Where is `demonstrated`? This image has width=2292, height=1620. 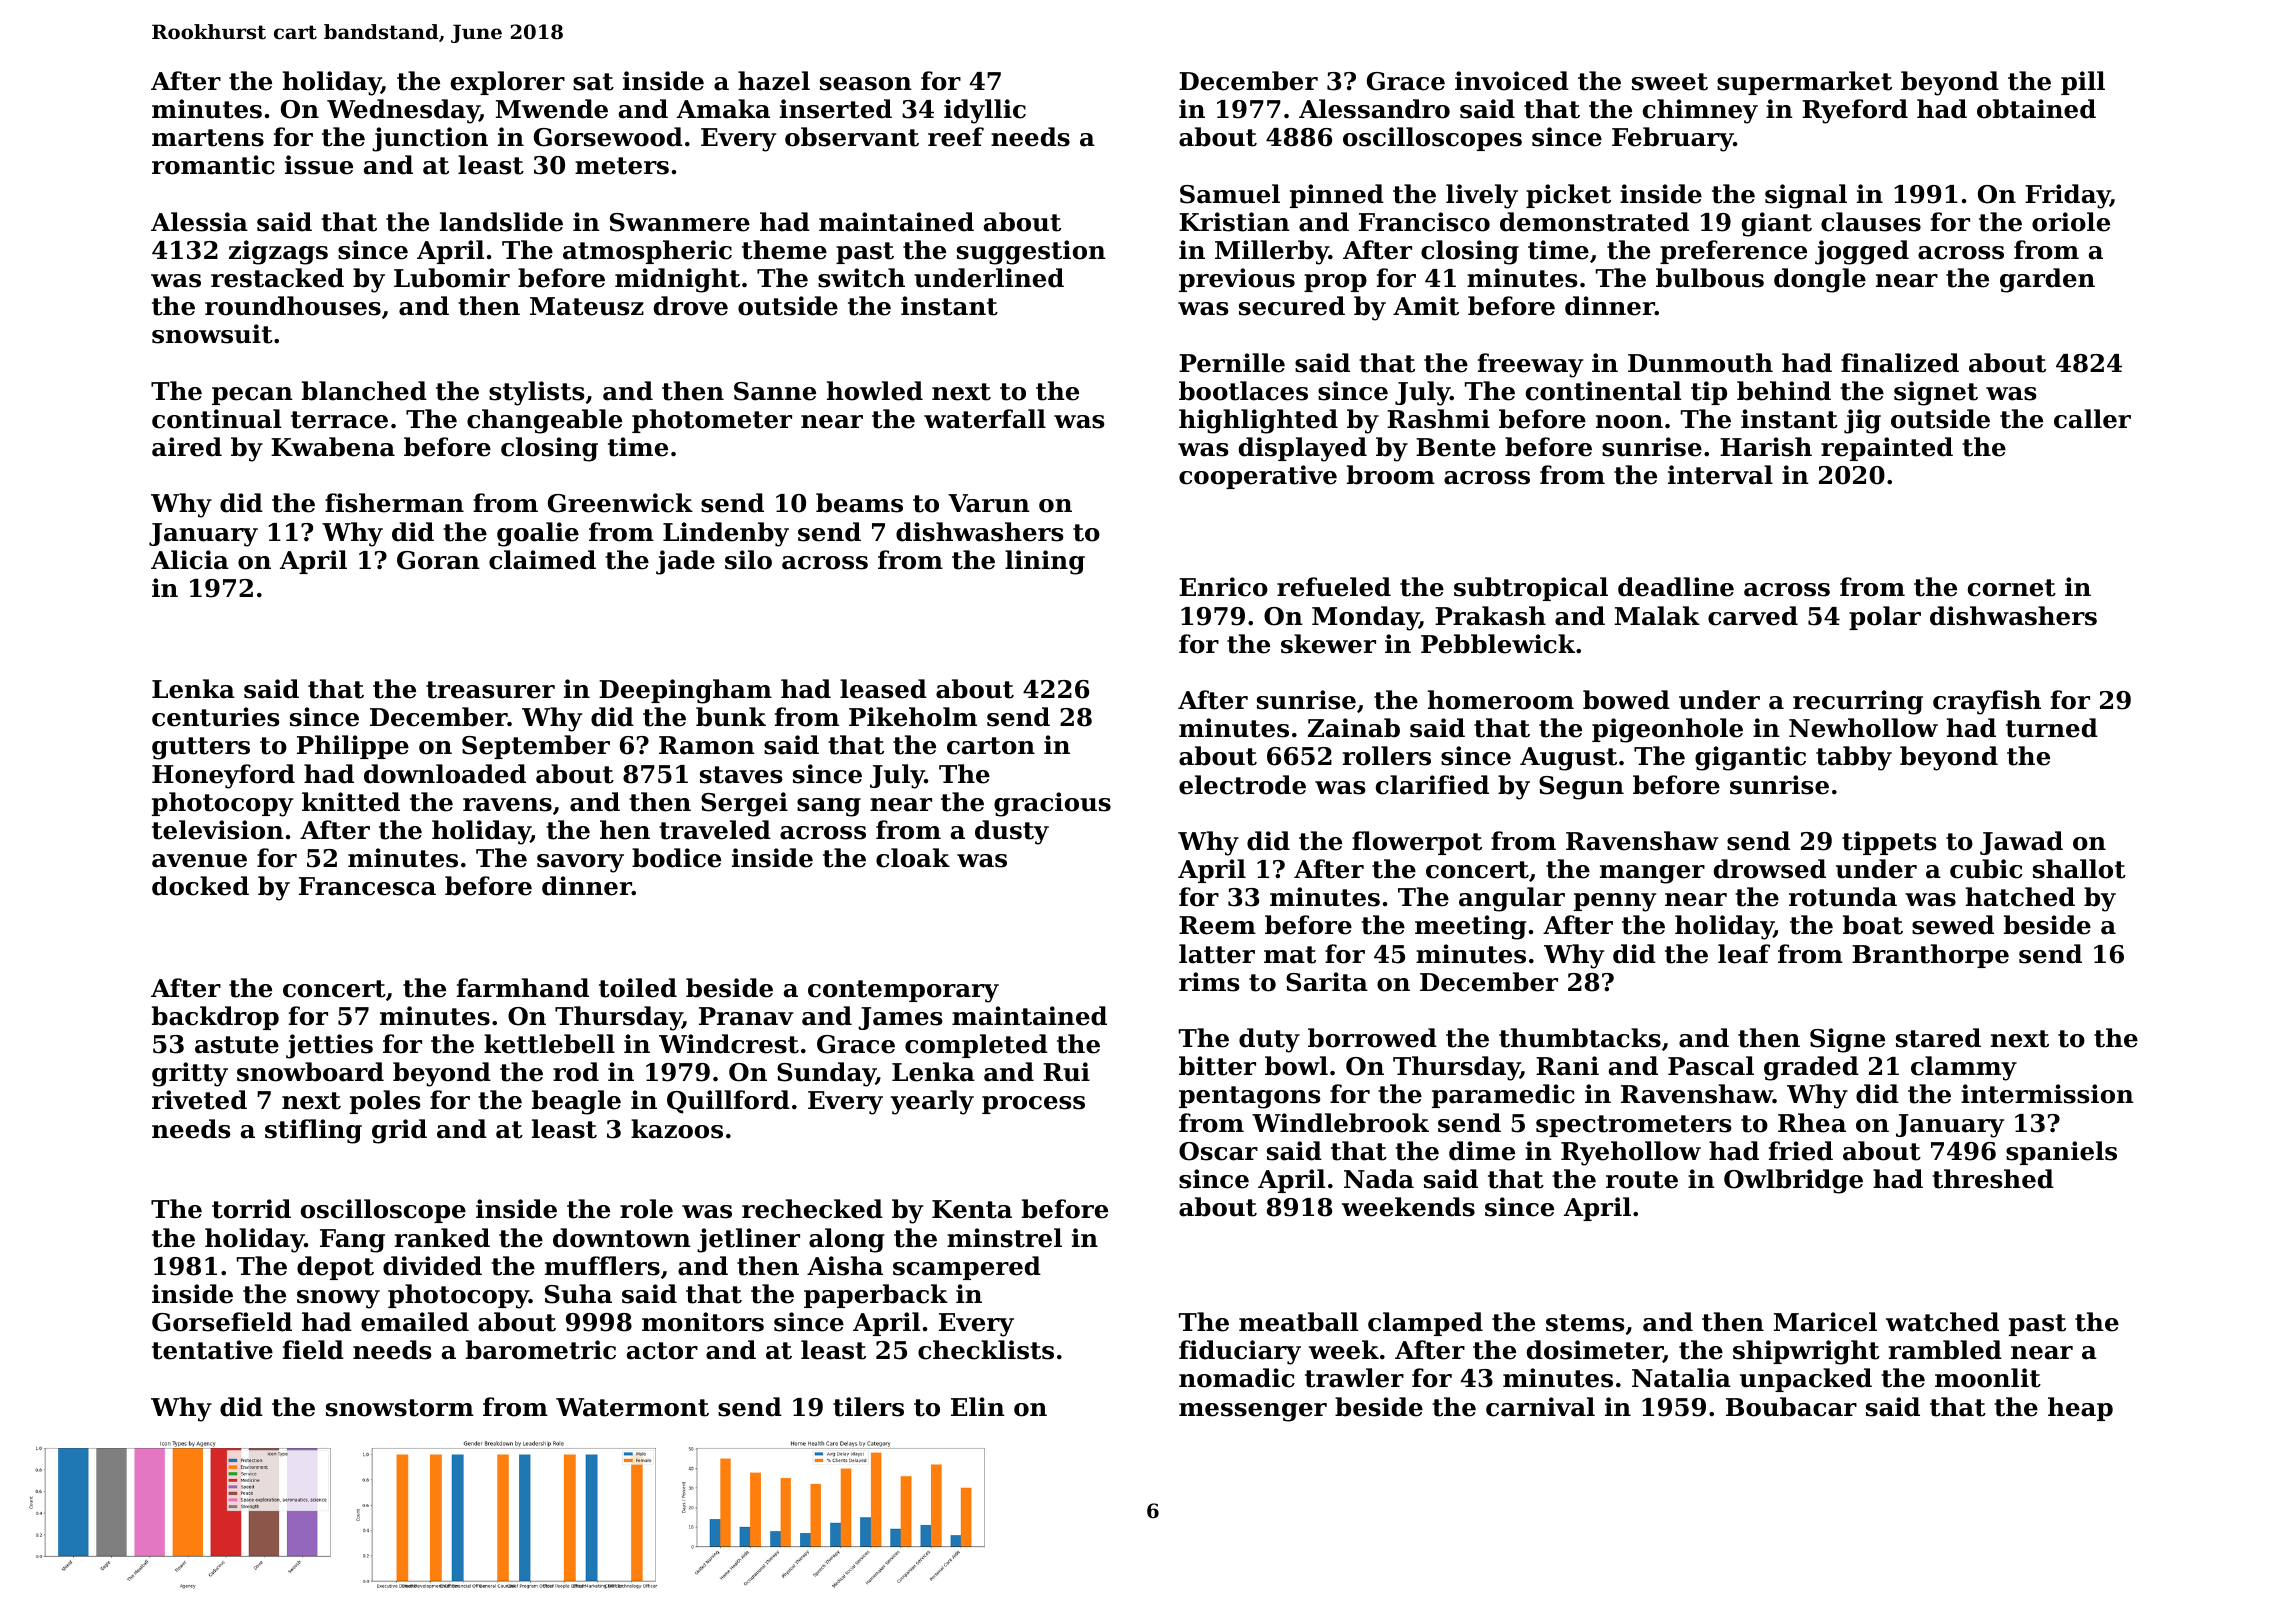 demonstrated is located at coordinates (1594, 222).
